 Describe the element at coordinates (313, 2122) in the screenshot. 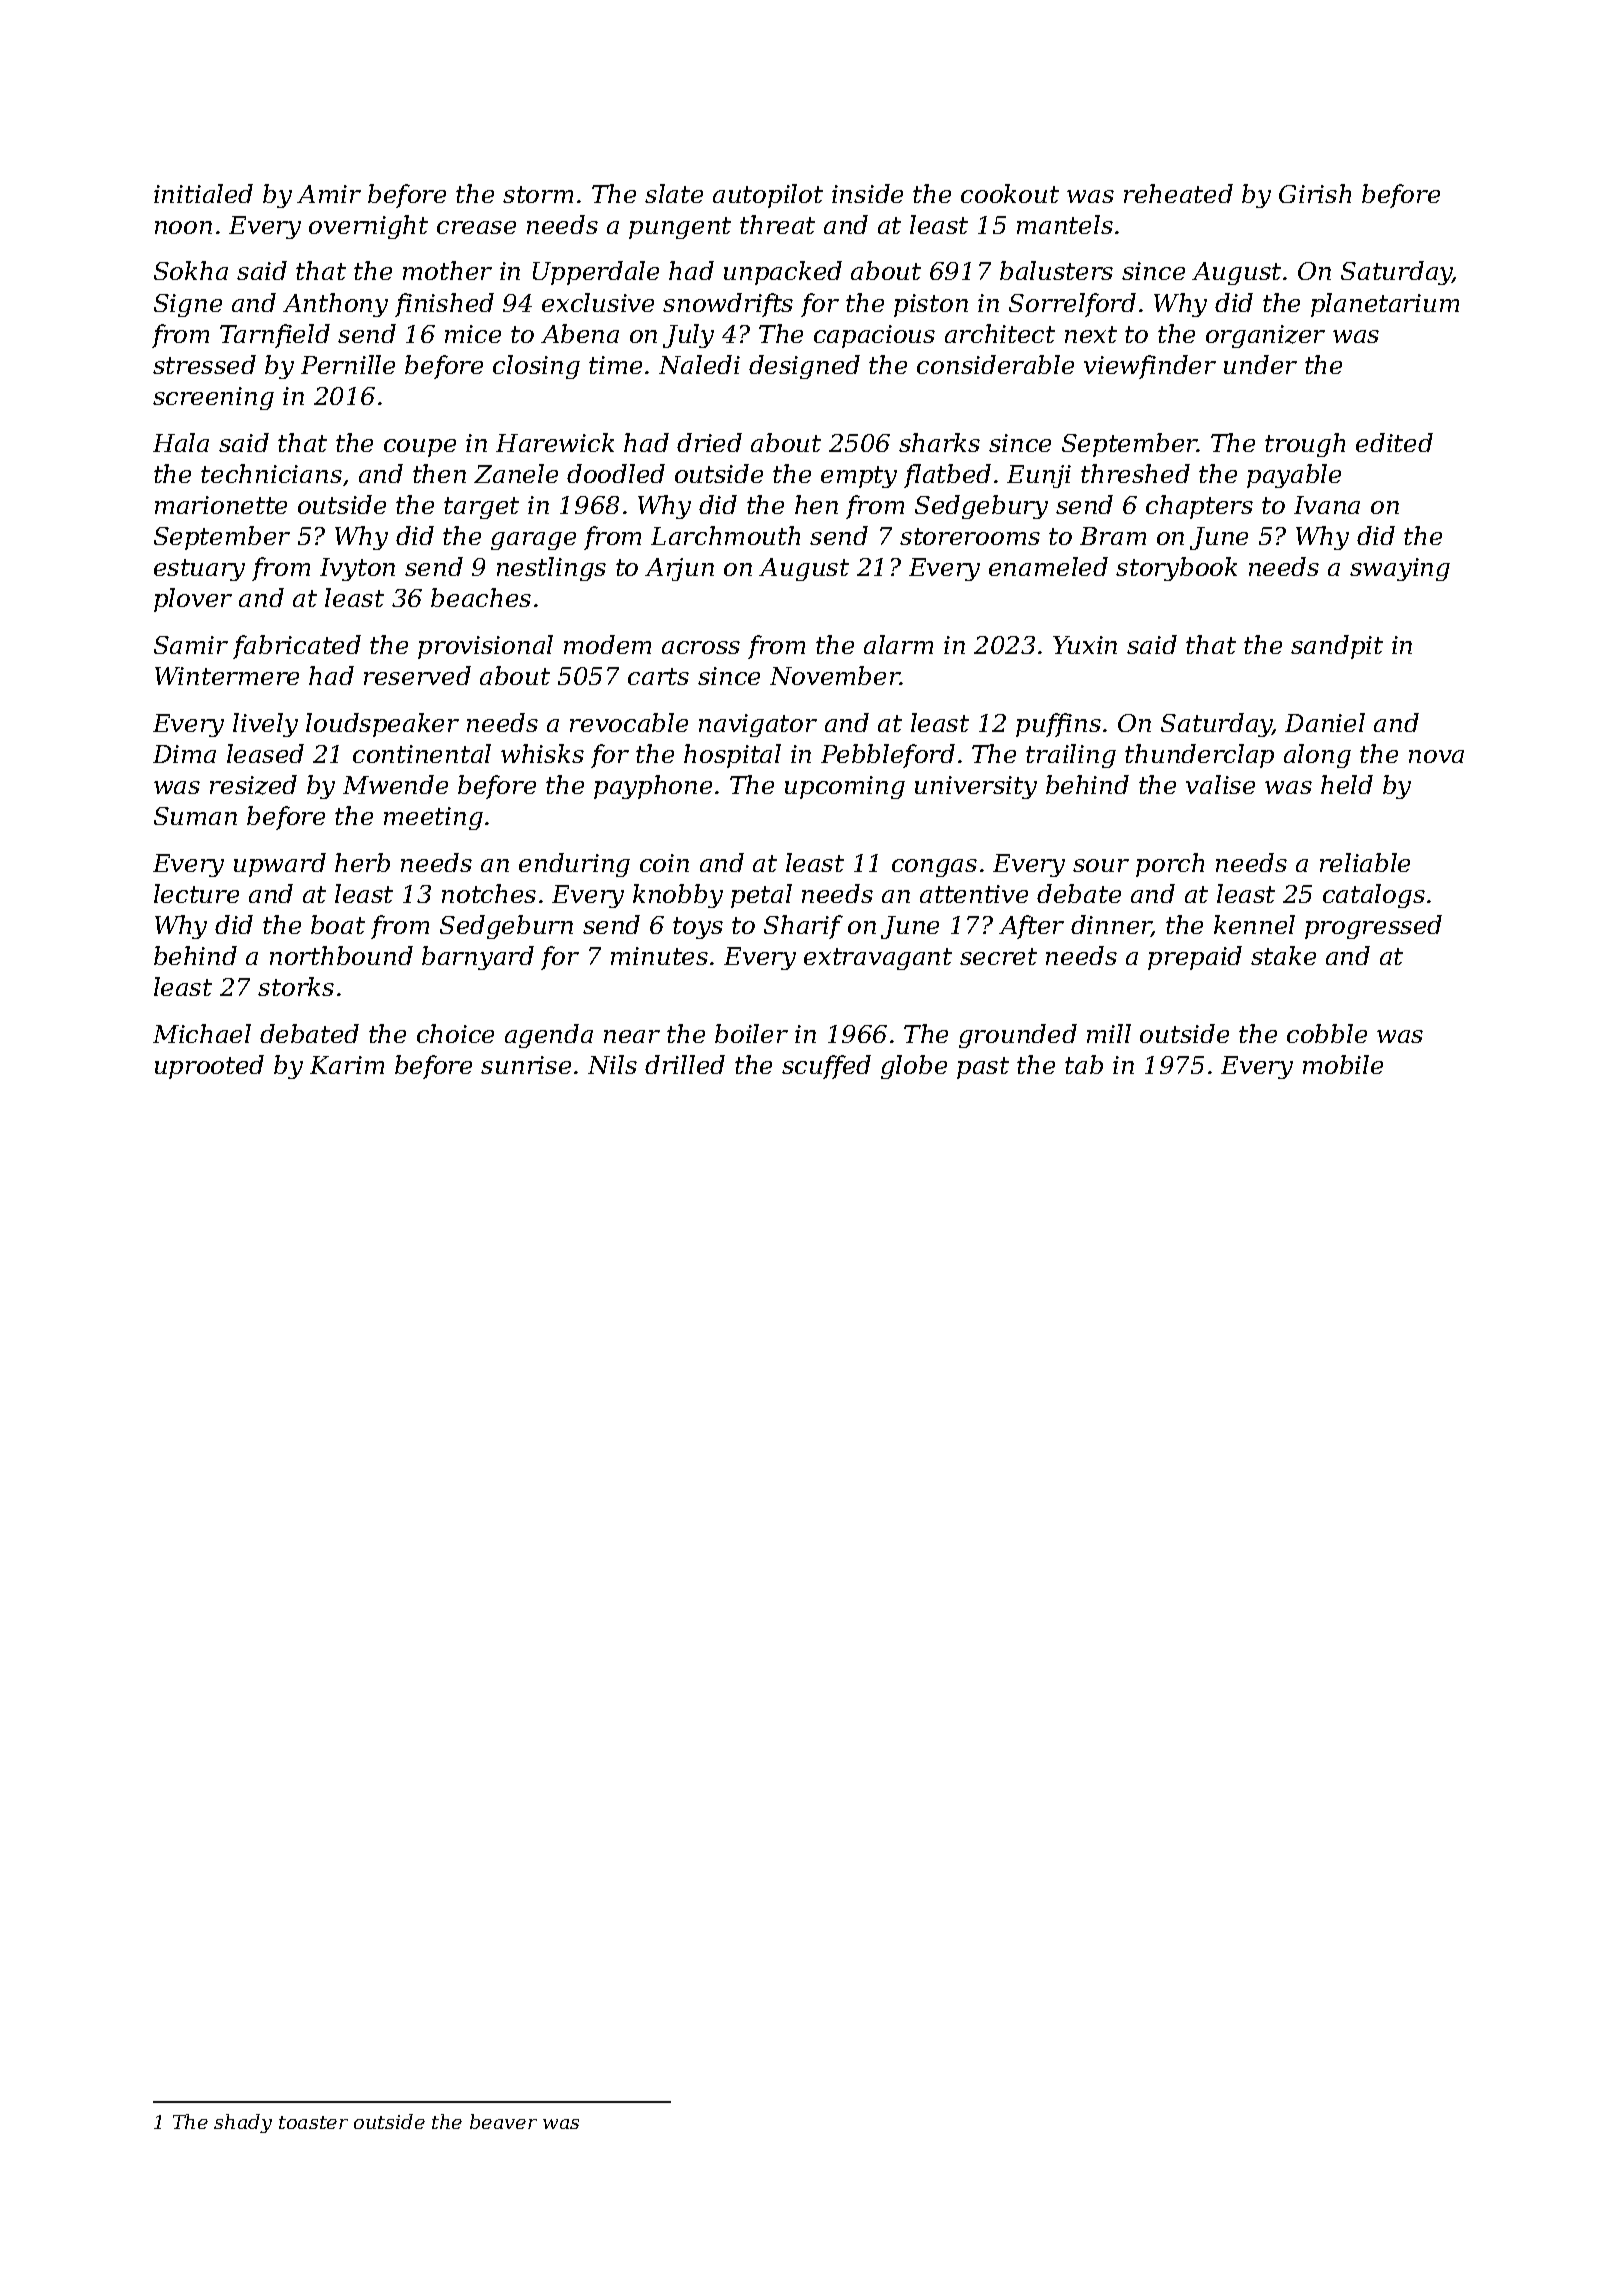

I see `toaster` at that location.
